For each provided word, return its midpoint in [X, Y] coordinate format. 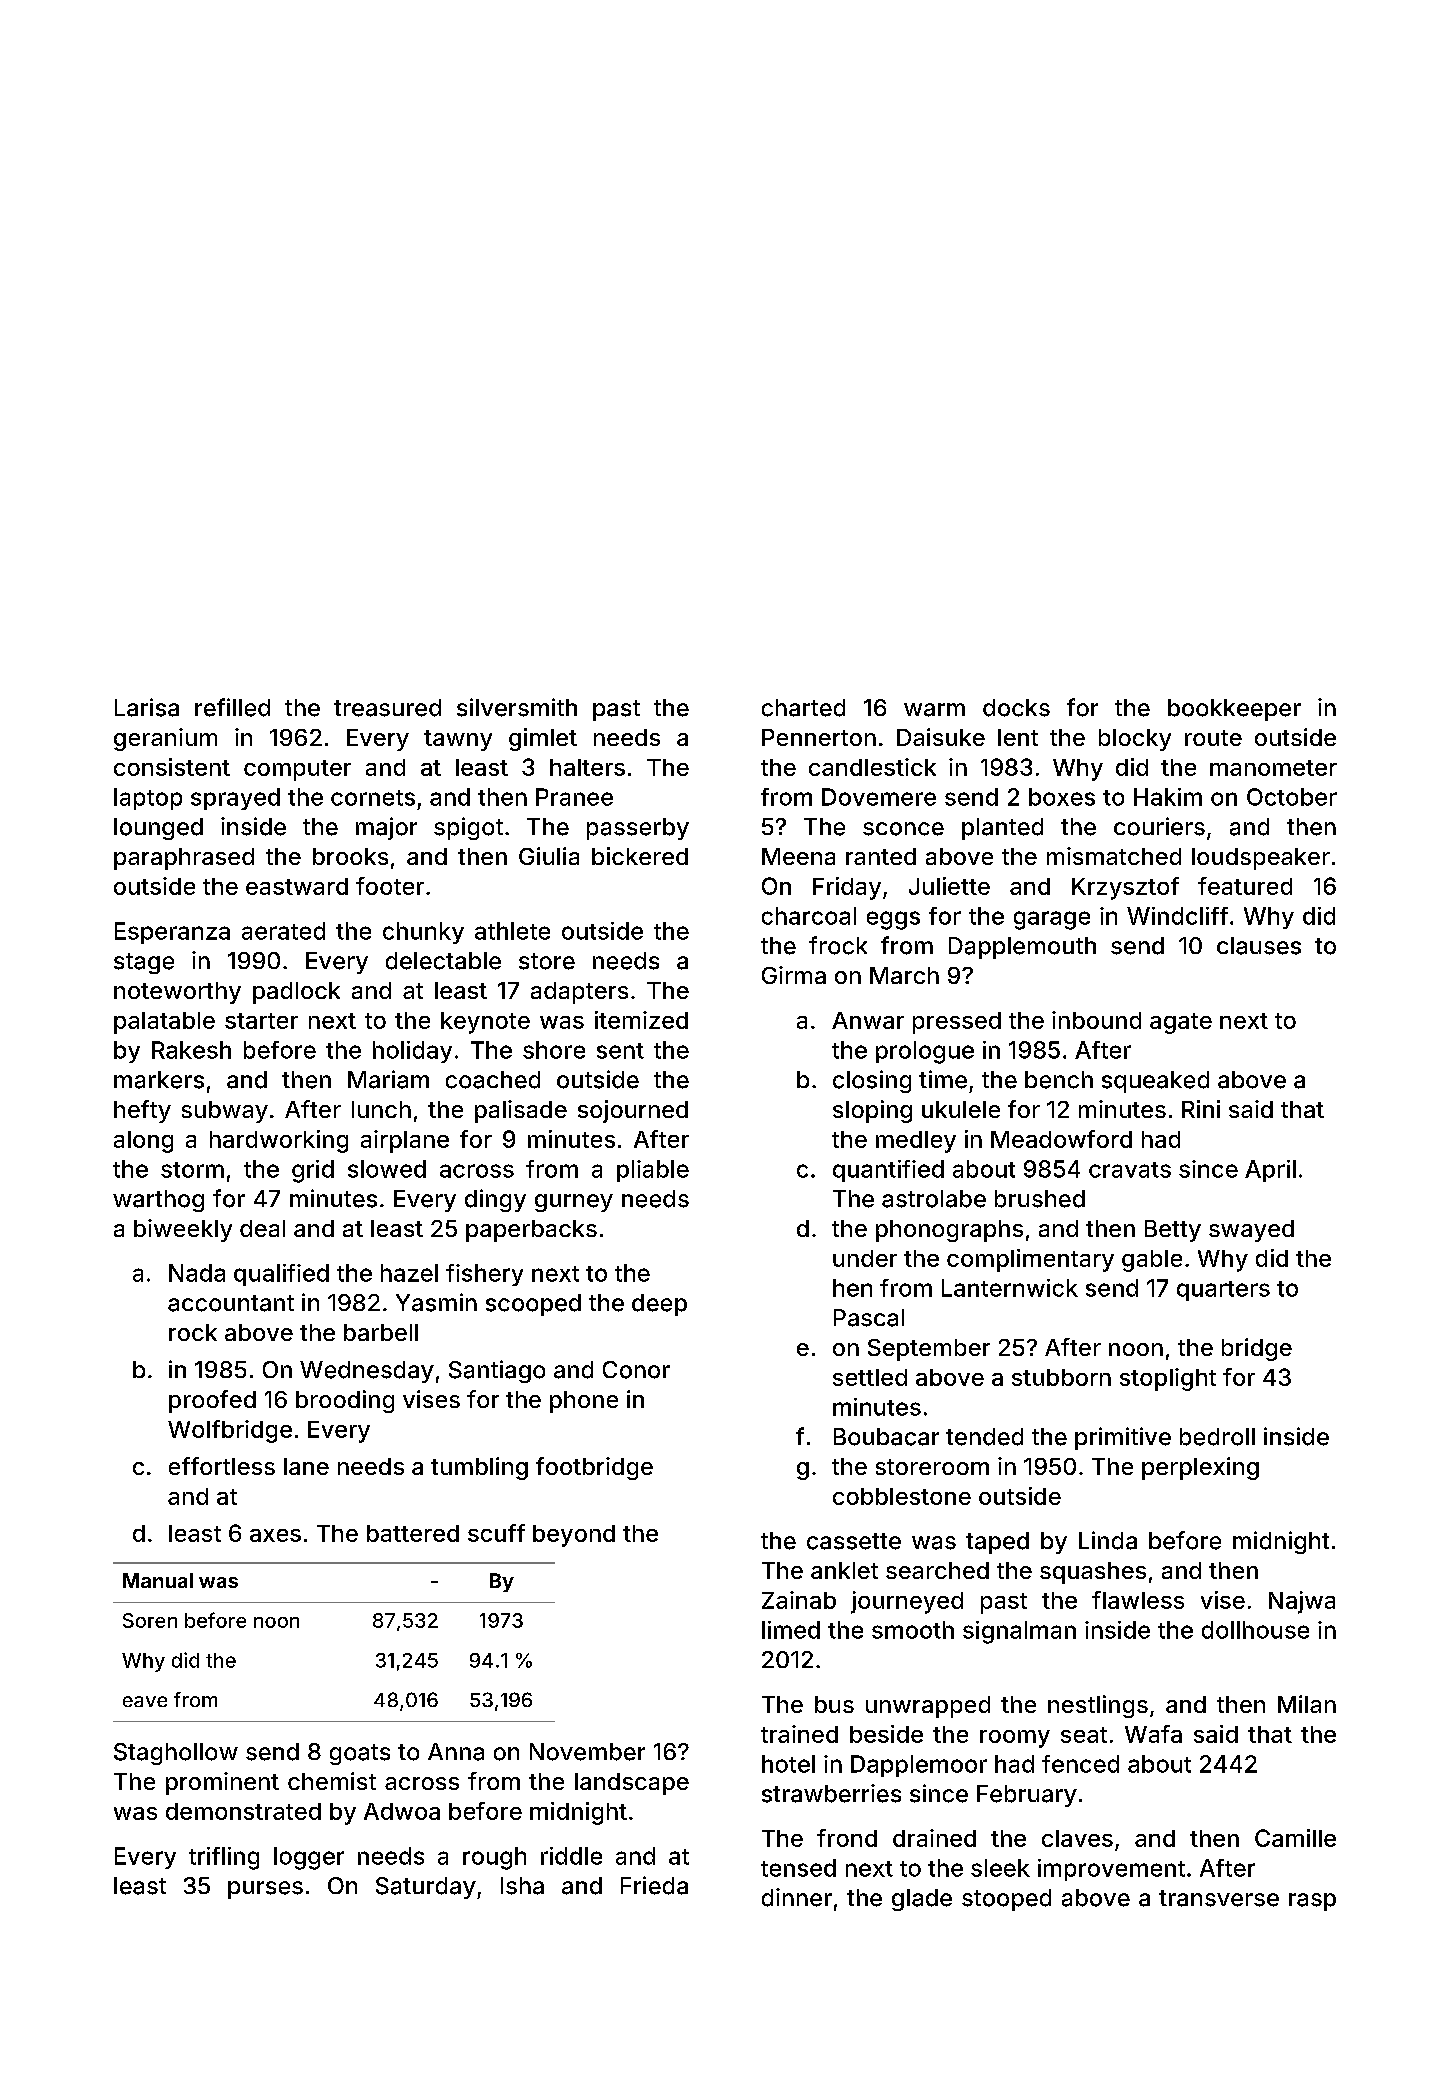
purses [265, 1890]
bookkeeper [1234, 710]
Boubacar [886, 1437]
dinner [797, 1897]
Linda [1108, 1540]
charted [803, 708]
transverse [1219, 1898]
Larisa [147, 707]
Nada [197, 1273]
